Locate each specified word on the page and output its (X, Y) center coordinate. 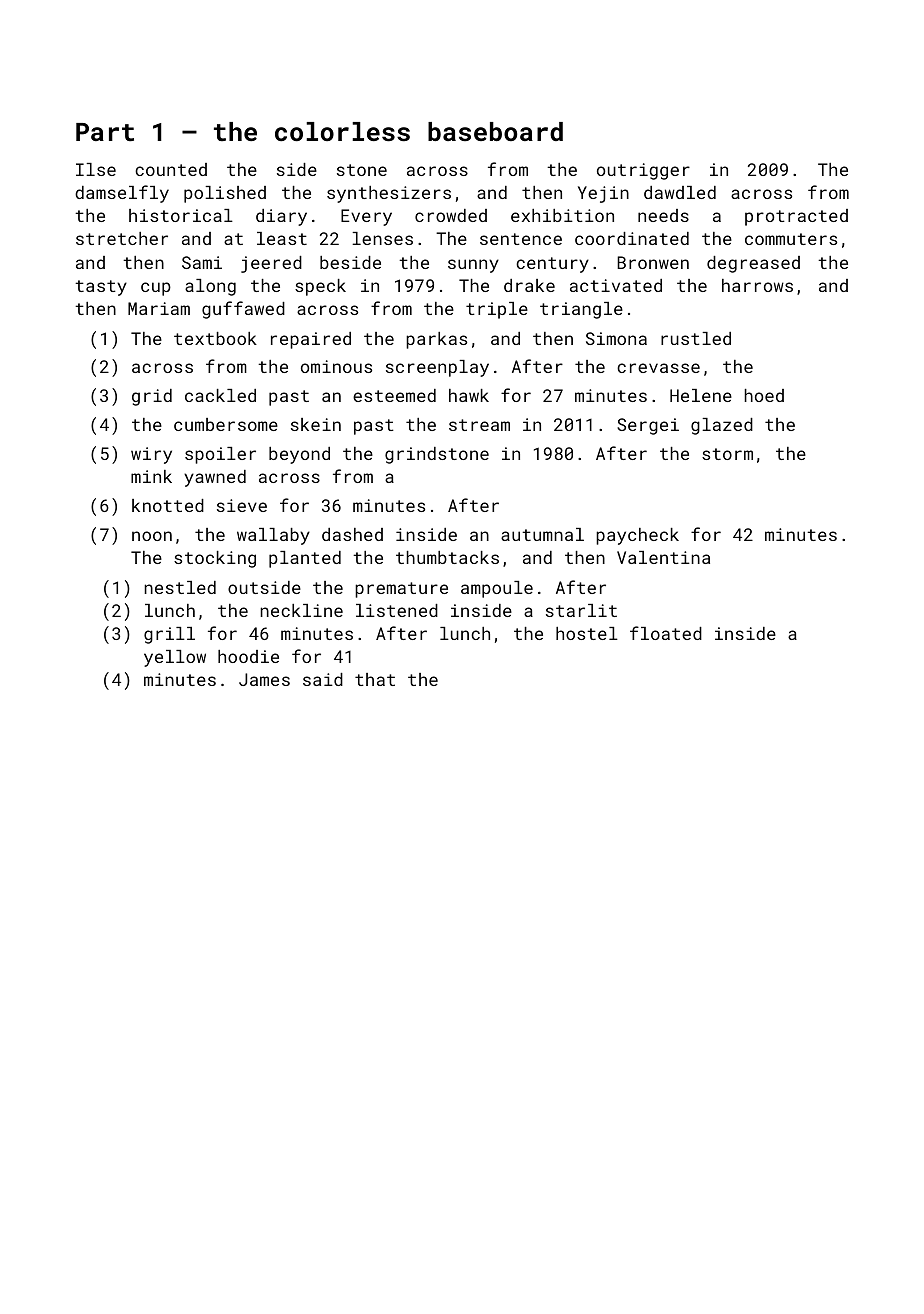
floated (666, 633)
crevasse (658, 368)
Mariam (159, 308)
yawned (215, 478)
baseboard (495, 131)
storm (727, 454)
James (264, 679)
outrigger (643, 171)
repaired (311, 340)
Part (105, 132)
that (375, 679)
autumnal (542, 534)
